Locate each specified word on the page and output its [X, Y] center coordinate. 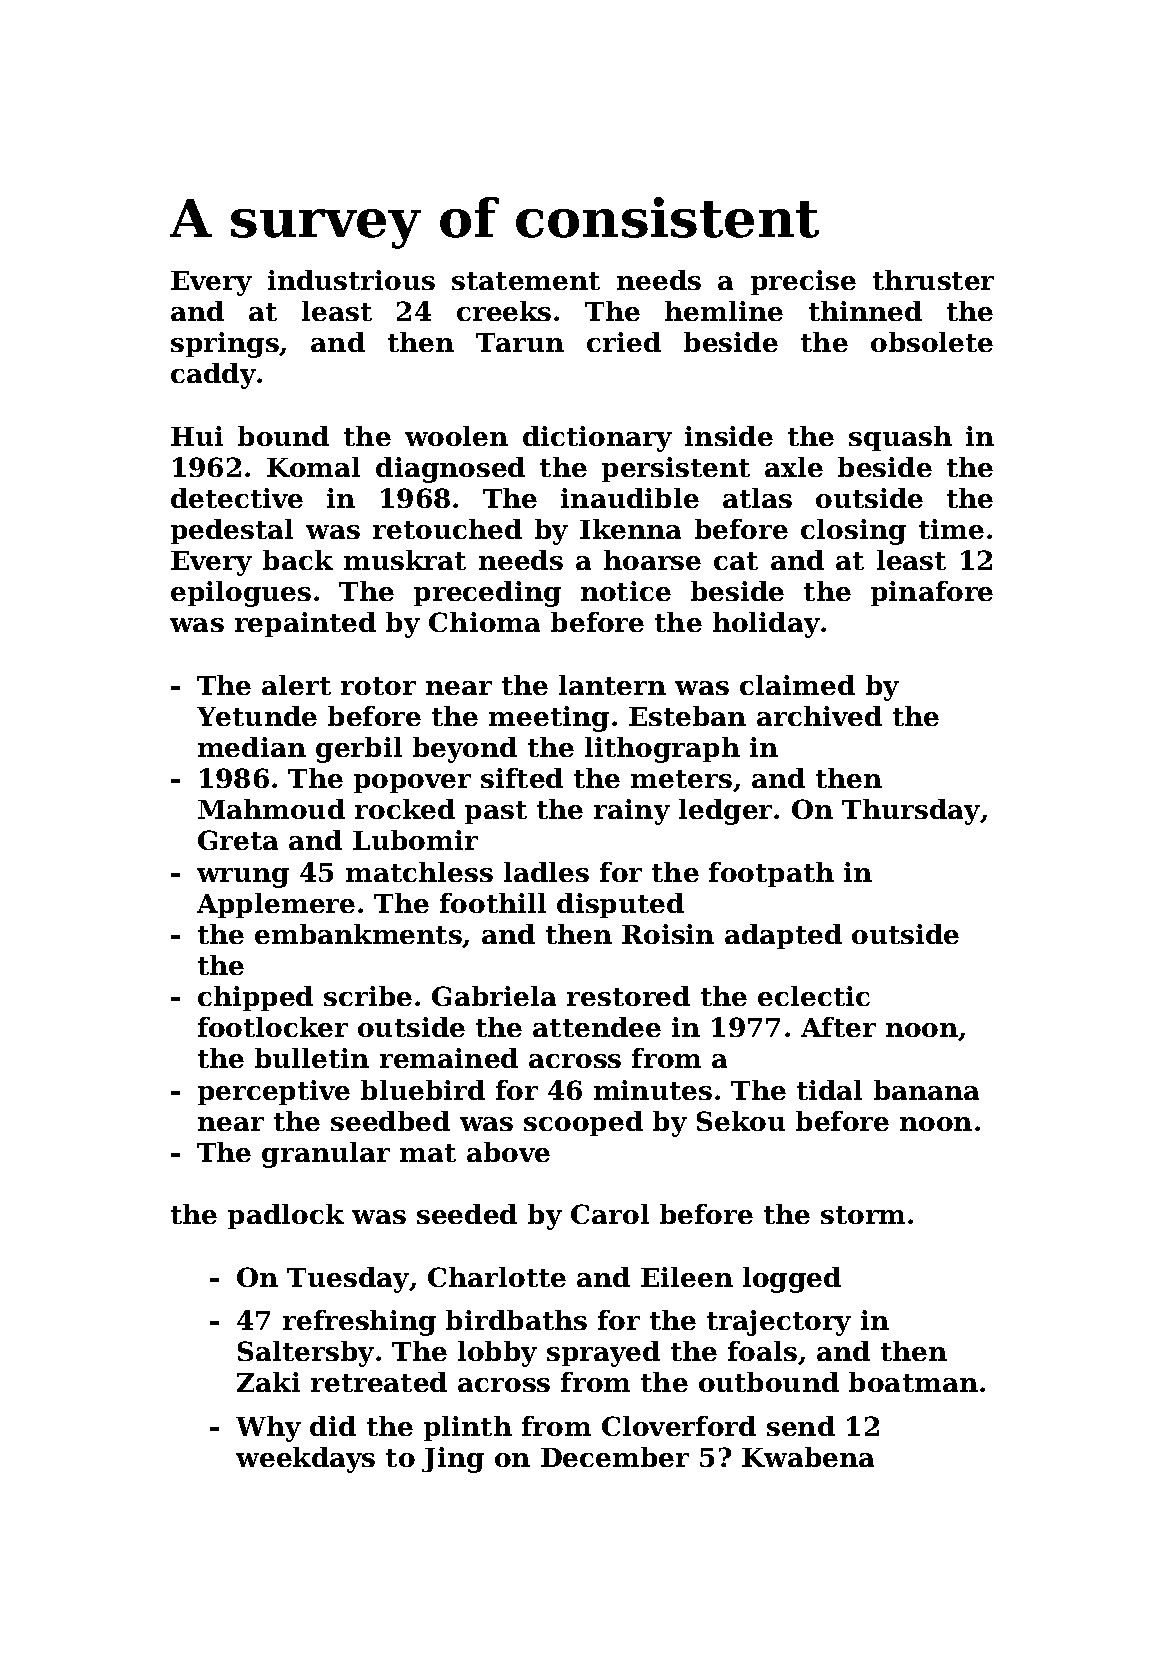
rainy [632, 812]
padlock [286, 1216]
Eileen [687, 1277]
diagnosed [450, 470]
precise [803, 282]
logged [792, 1280]
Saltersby [306, 1354]
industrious [351, 280]
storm [863, 1215]
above [508, 1152]
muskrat [405, 560]
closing [853, 532]
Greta [238, 840]
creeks [504, 311]
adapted [783, 936]
